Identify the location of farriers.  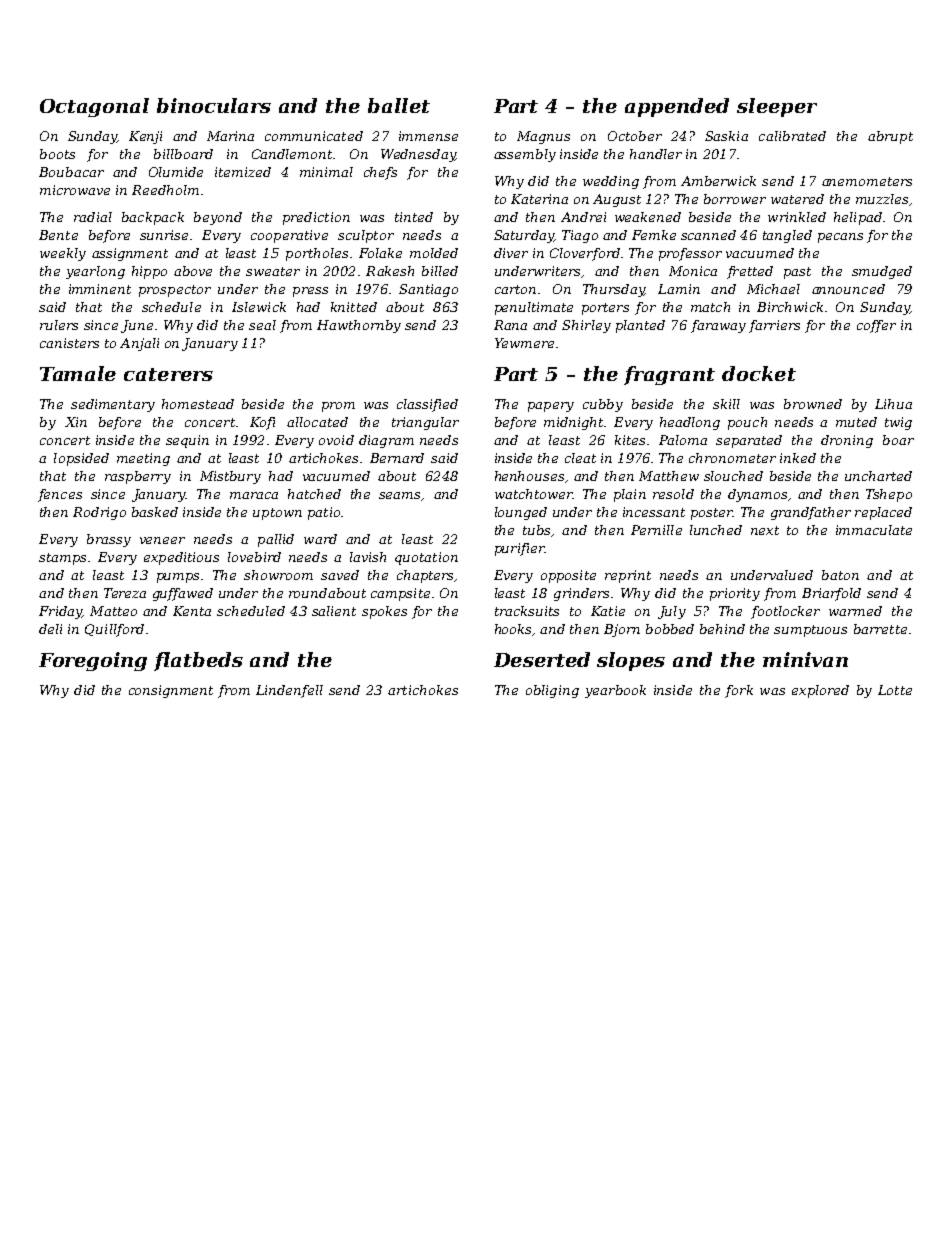
(774, 326).
